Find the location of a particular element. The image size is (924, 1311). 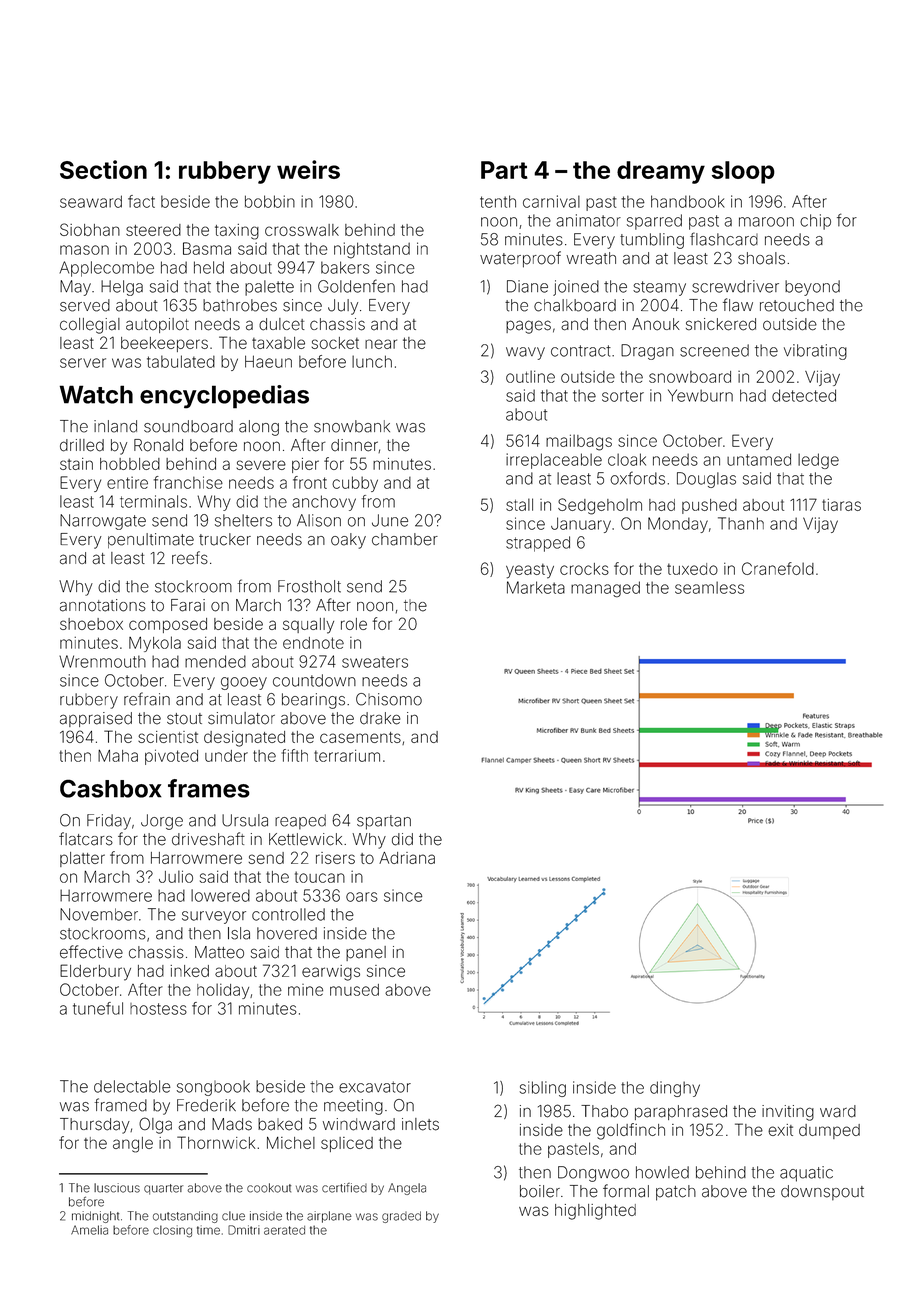

Cranefold is located at coordinates (778, 568).
